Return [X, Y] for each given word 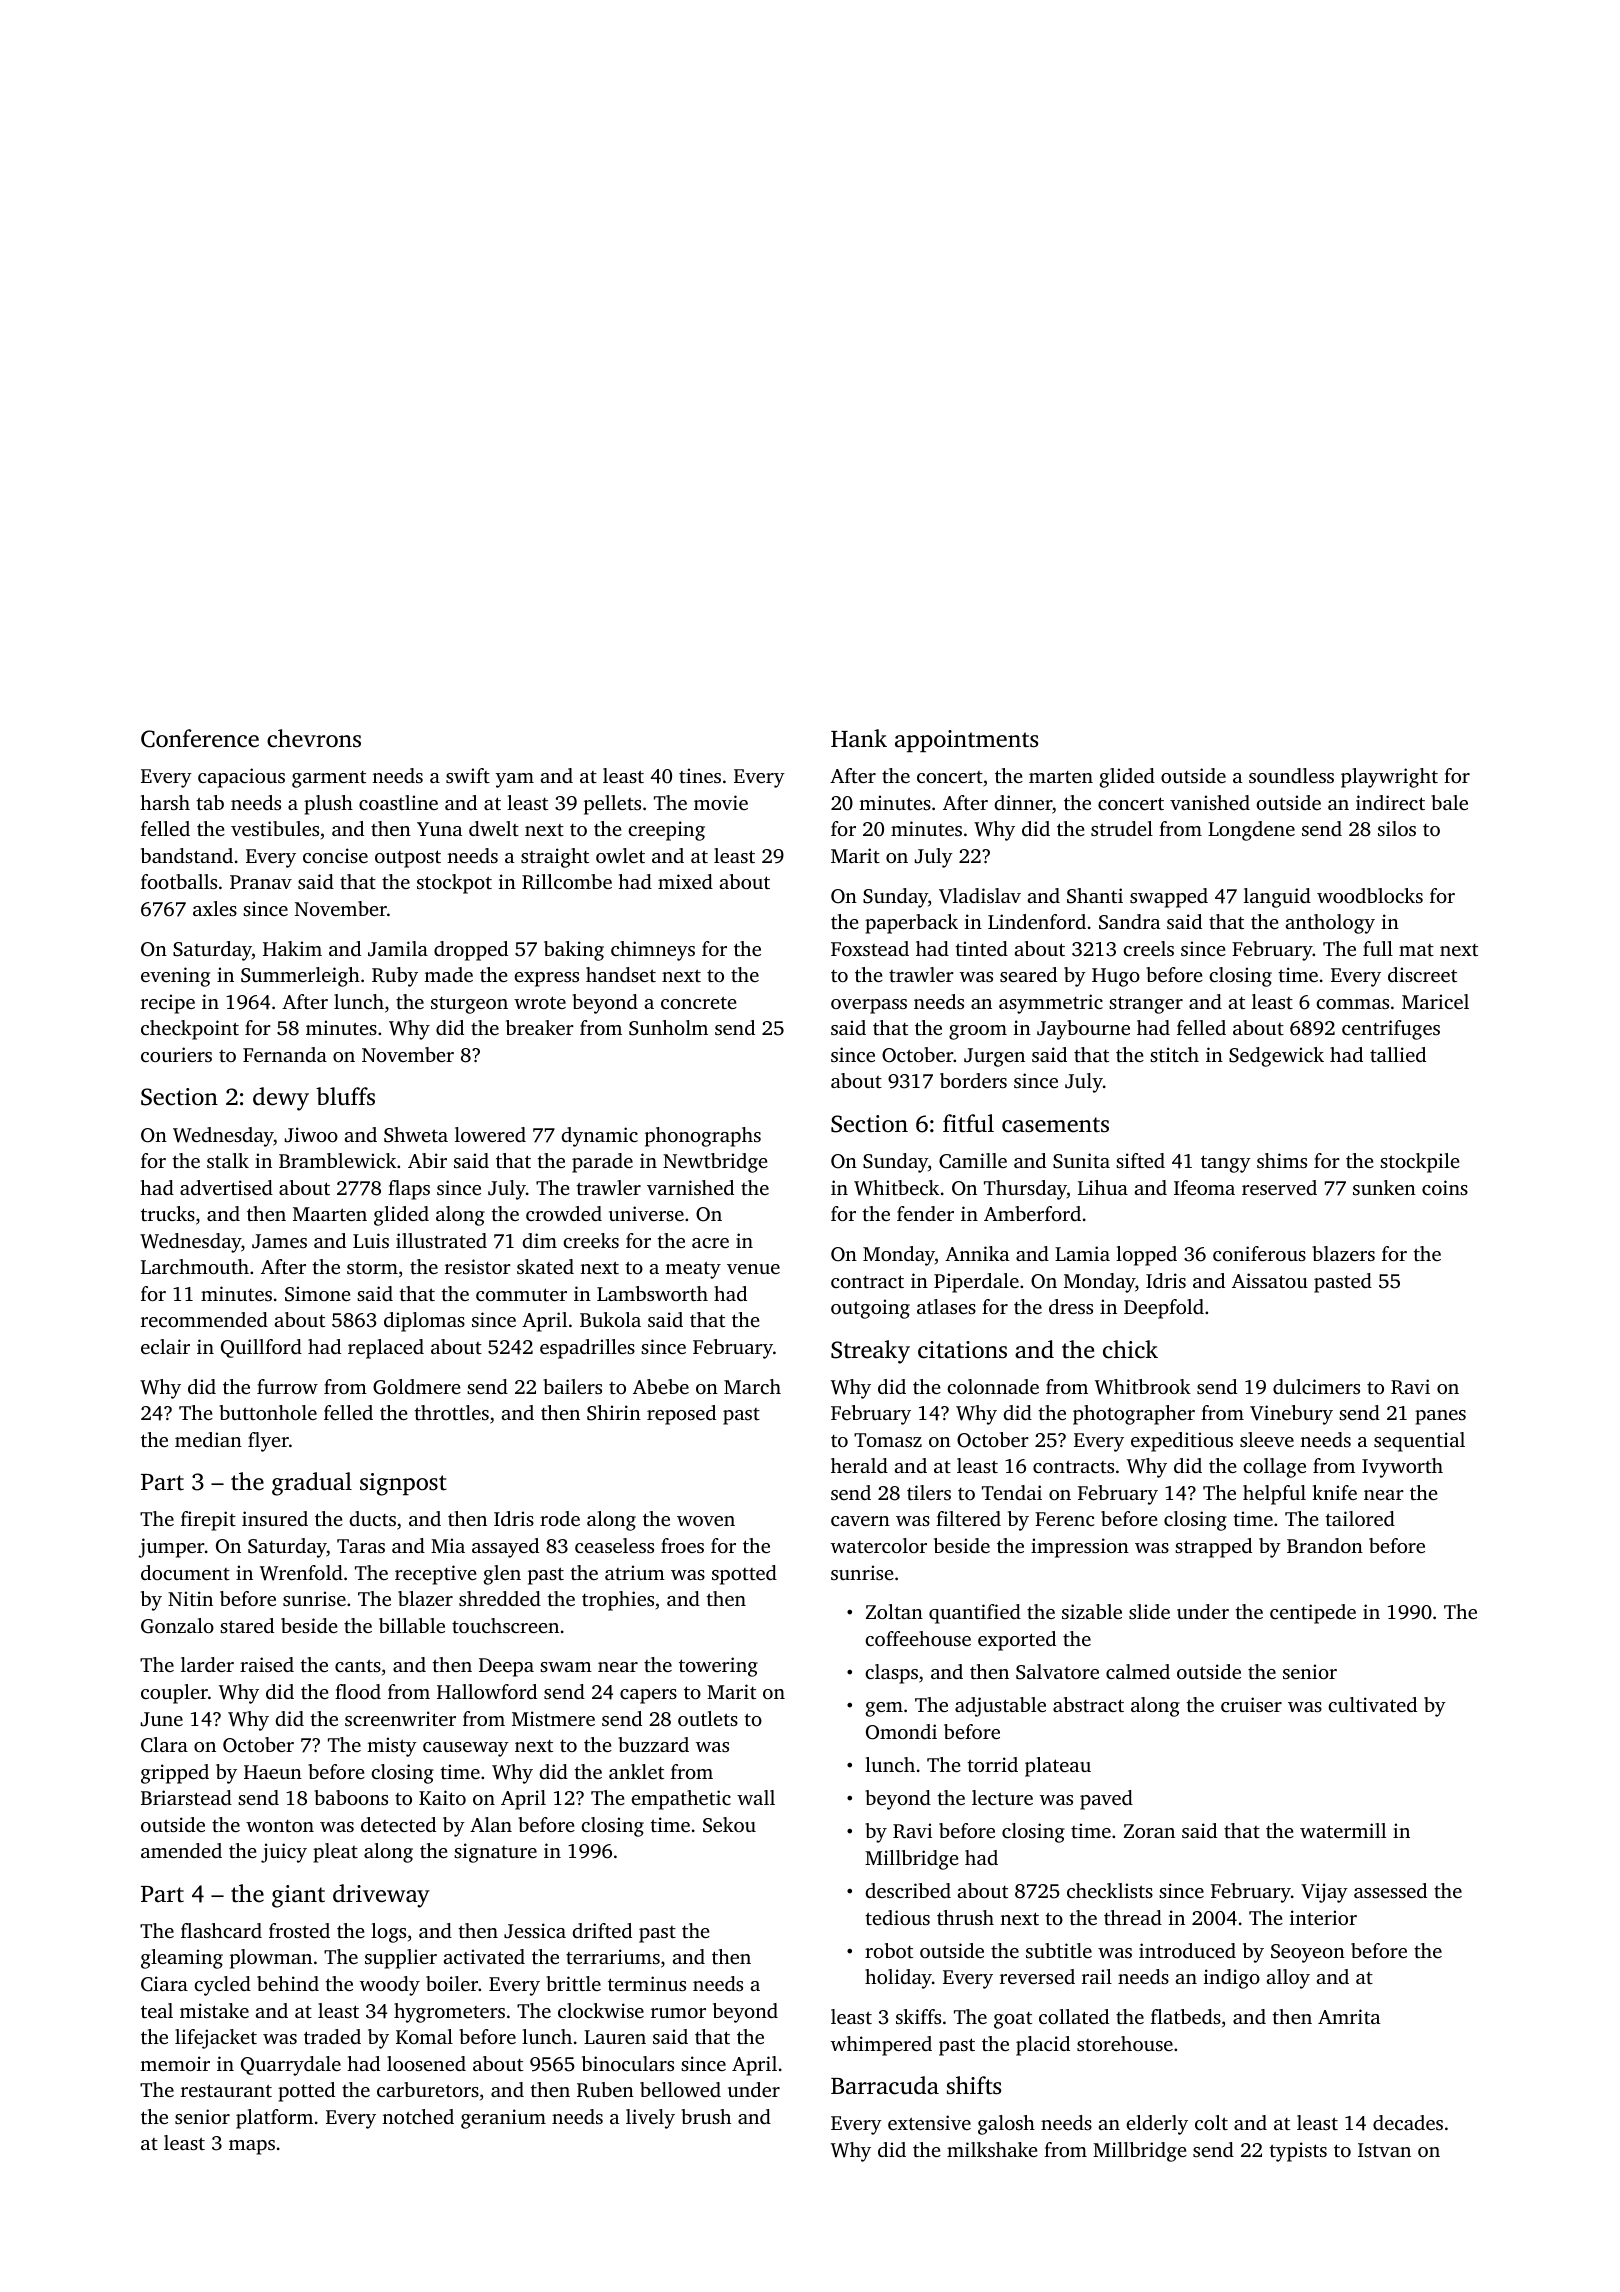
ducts [372, 1518]
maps [252, 2147]
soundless [1291, 775]
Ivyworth [1402, 1468]
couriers [176, 1054]
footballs [179, 881]
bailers [572, 1386]
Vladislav [980, 896]
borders [973, 1080]
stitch [1174, 1054]
